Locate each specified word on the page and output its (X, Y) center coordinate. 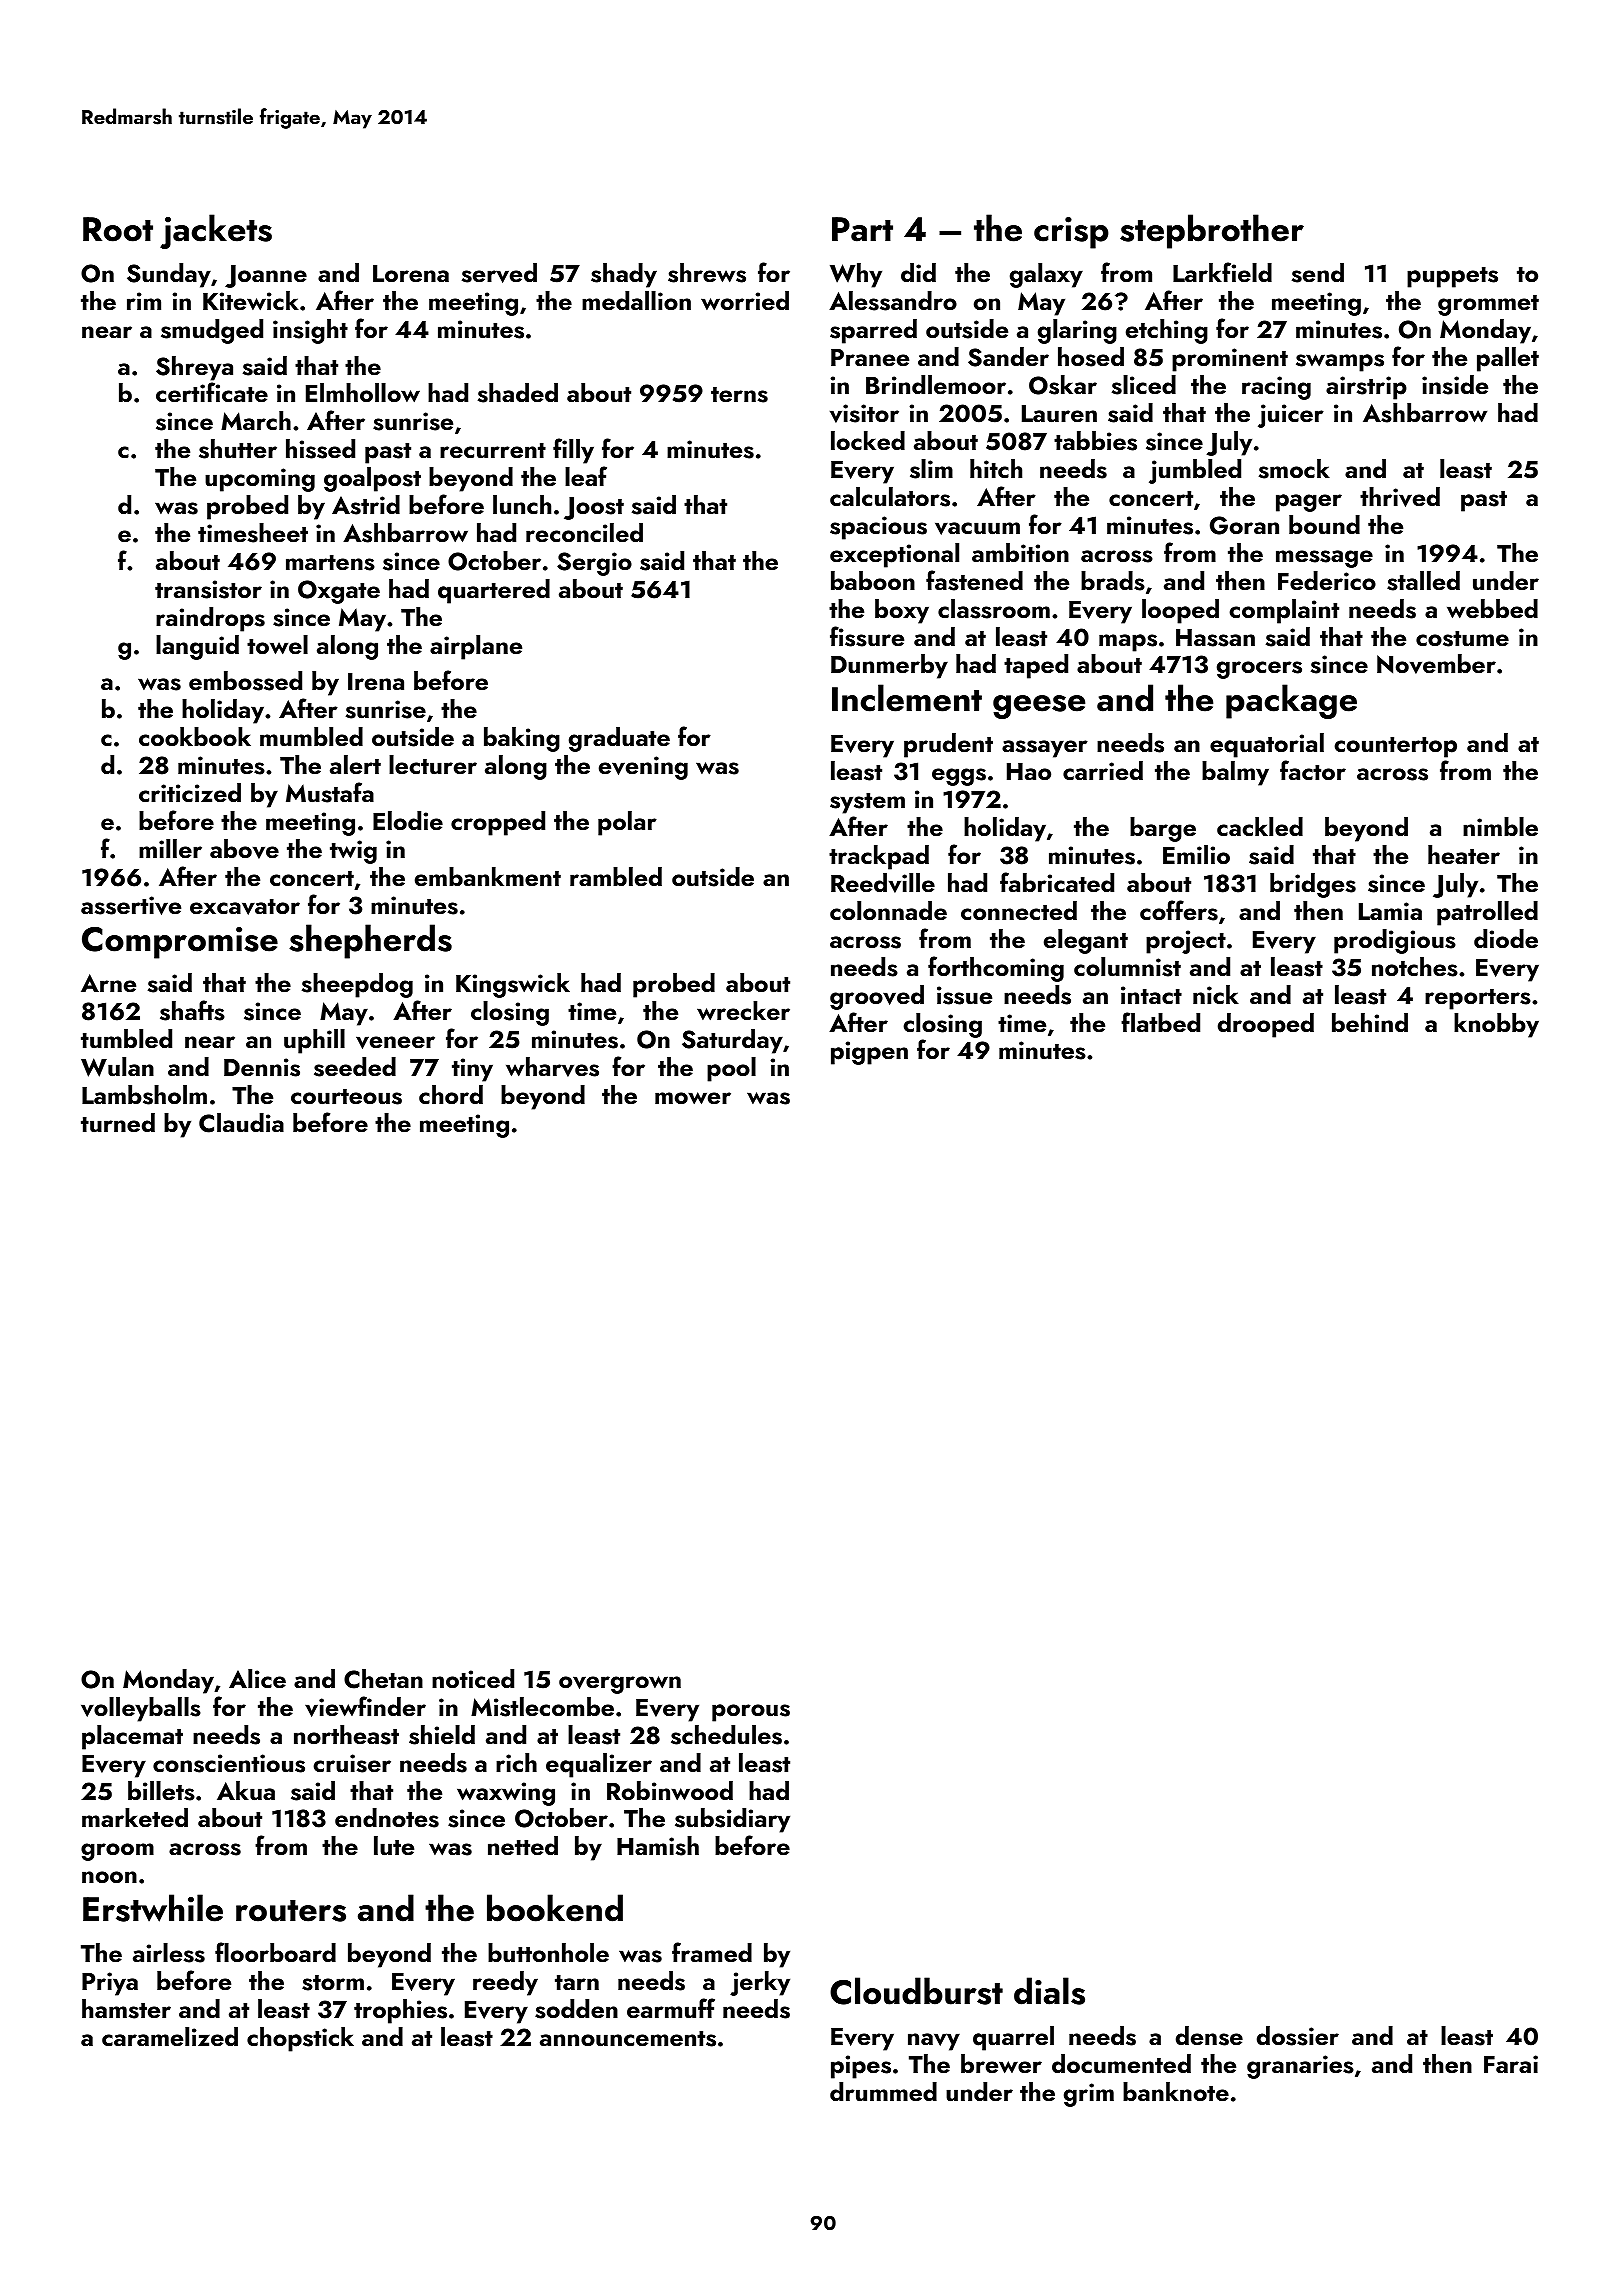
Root (118, 229)
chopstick (300, 2039)
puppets (1452, 277)
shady (624, 275)
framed (712, 1952)
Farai (1511, 2064)
